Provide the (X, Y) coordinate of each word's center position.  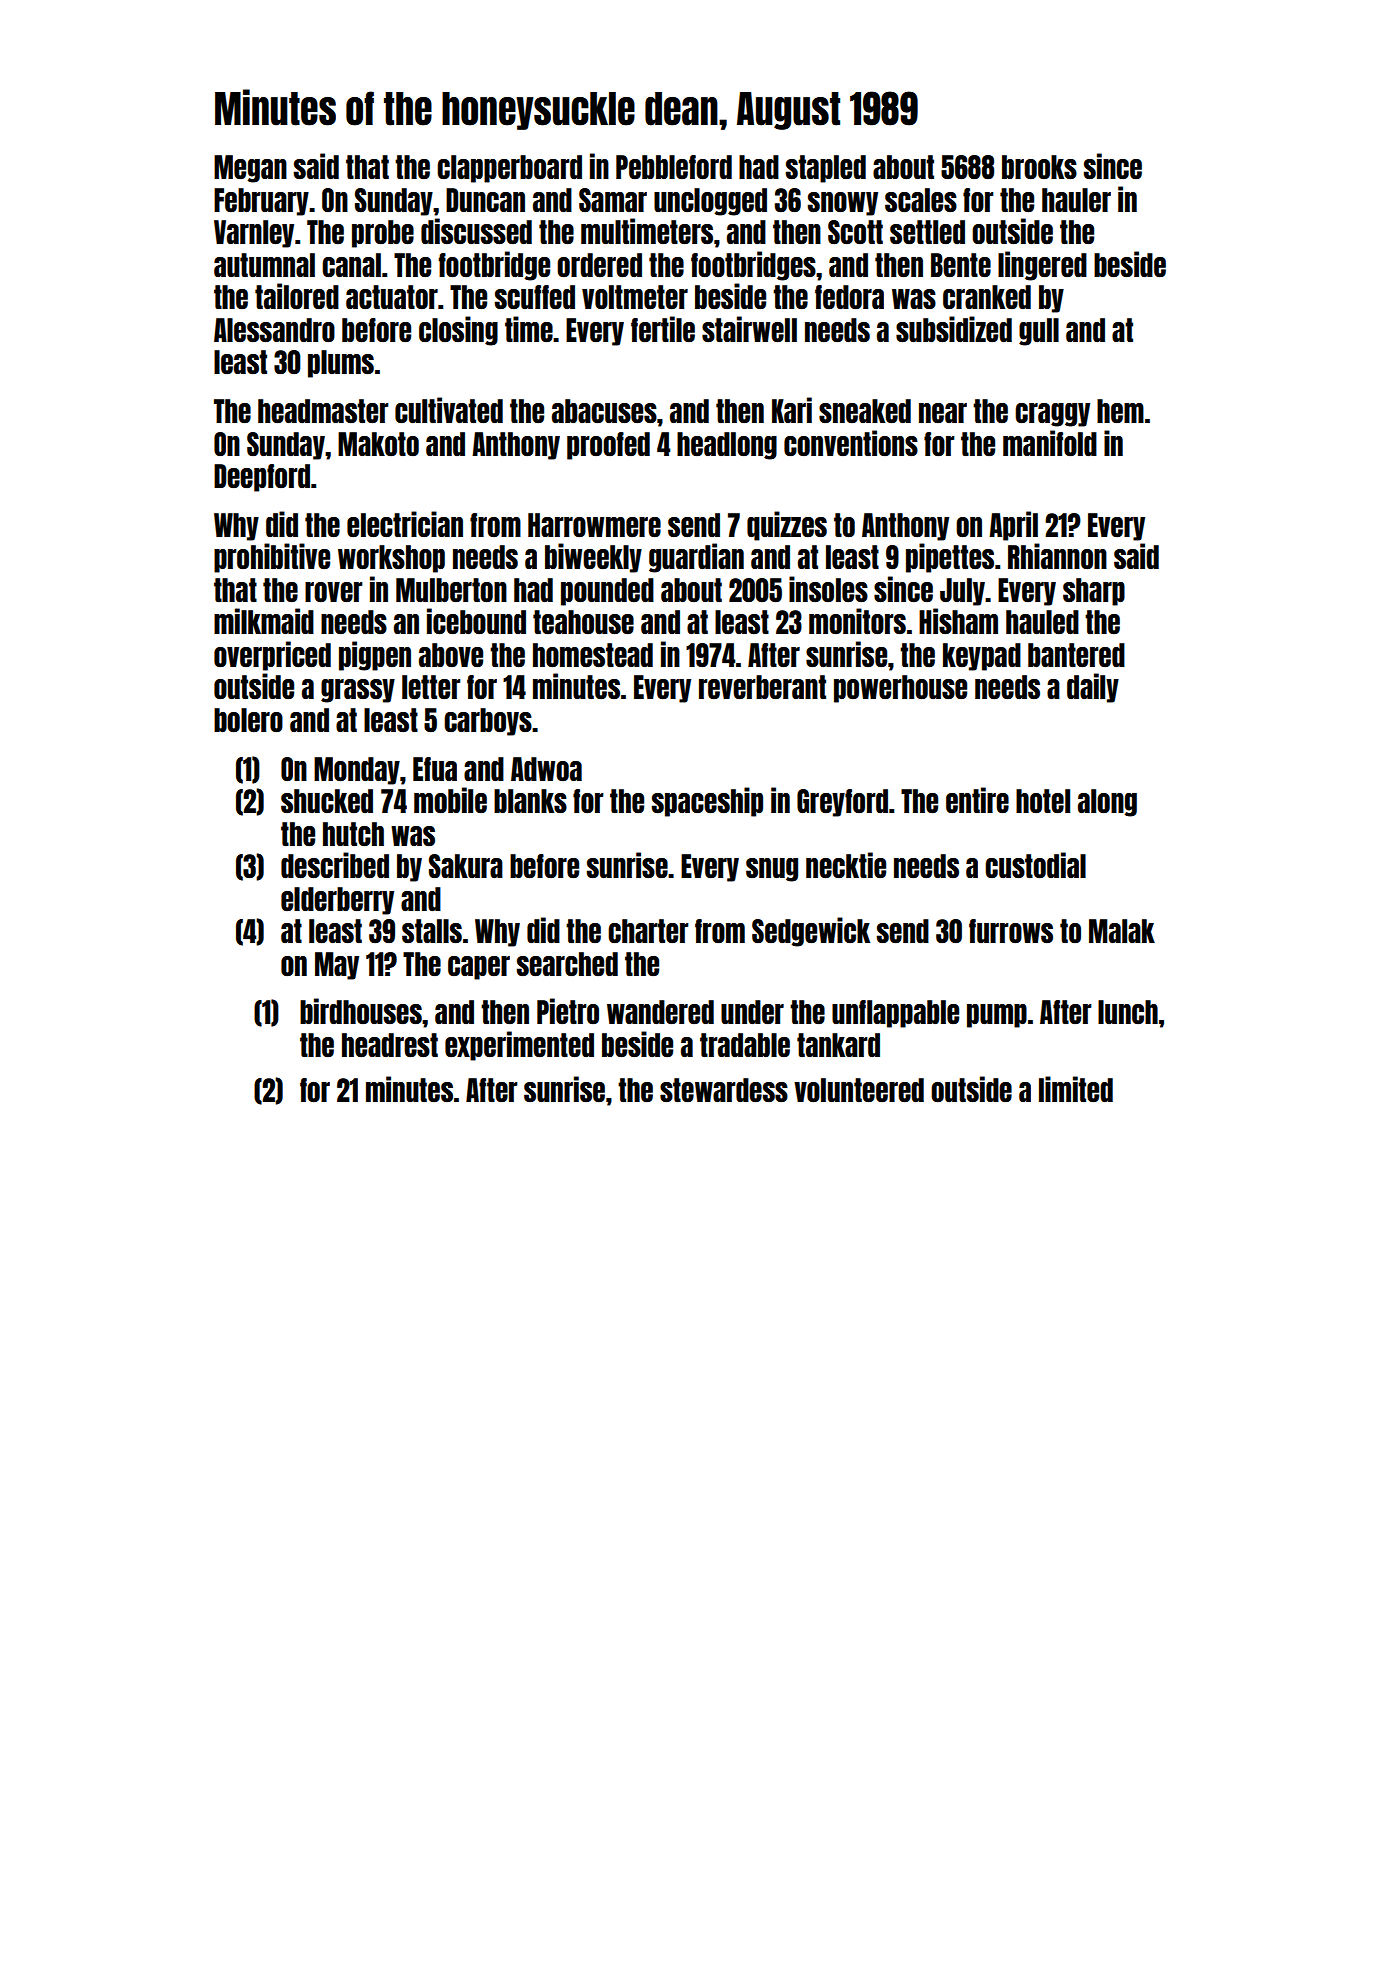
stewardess (724, 1090)
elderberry (337, 901)
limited (1076, 1089)
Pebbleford (674, 167)
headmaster (323, 411)
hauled (1042, 622)
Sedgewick (811, 932)
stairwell (749, 329)
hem (1120, 411)
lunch (1128, 1012)
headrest (390, 1045)
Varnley (254, 234)
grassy (358, 691)
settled (927, 232)
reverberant (762, 687)
